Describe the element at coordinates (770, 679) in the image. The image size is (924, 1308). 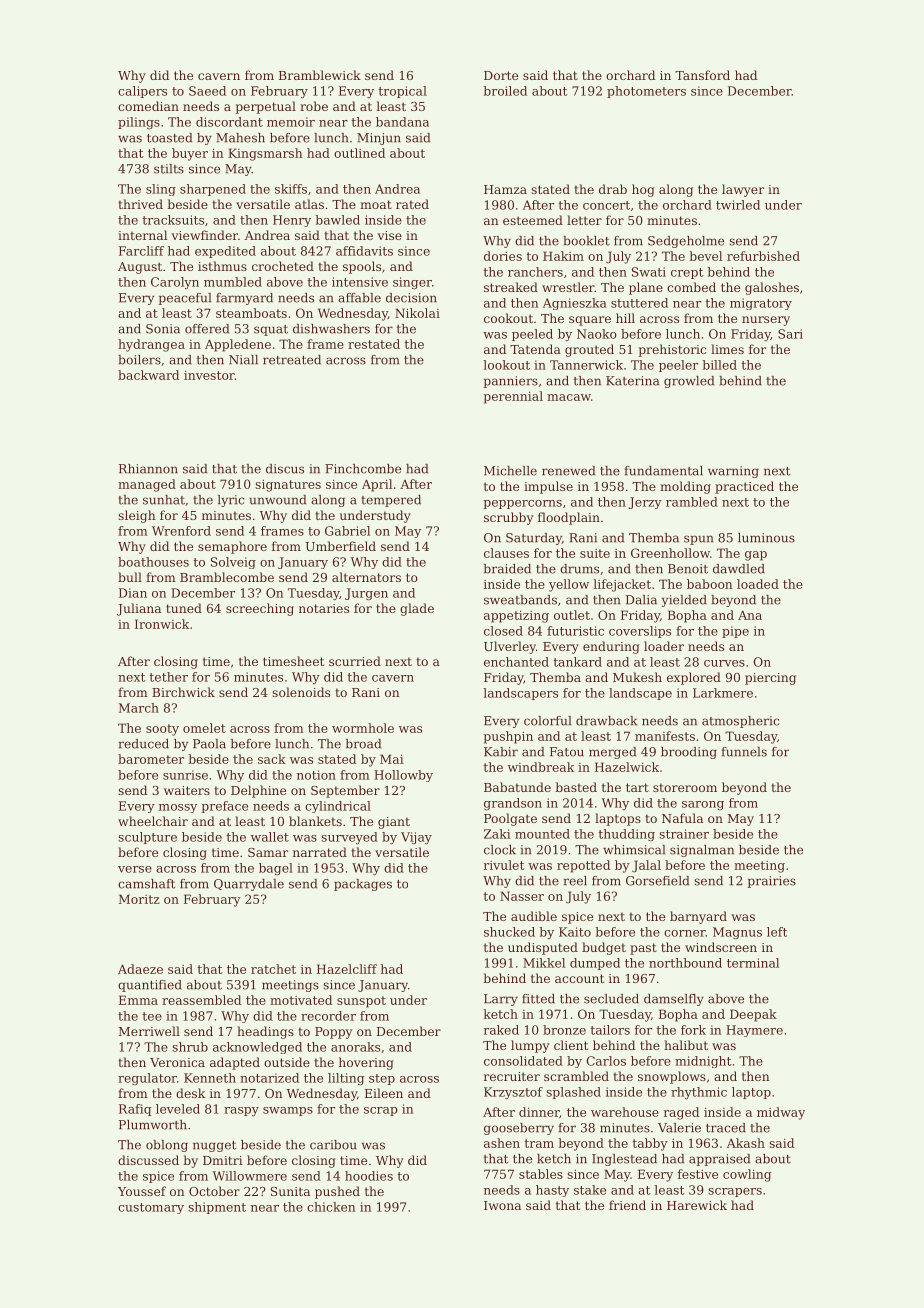
I see `piercing` at that location.
